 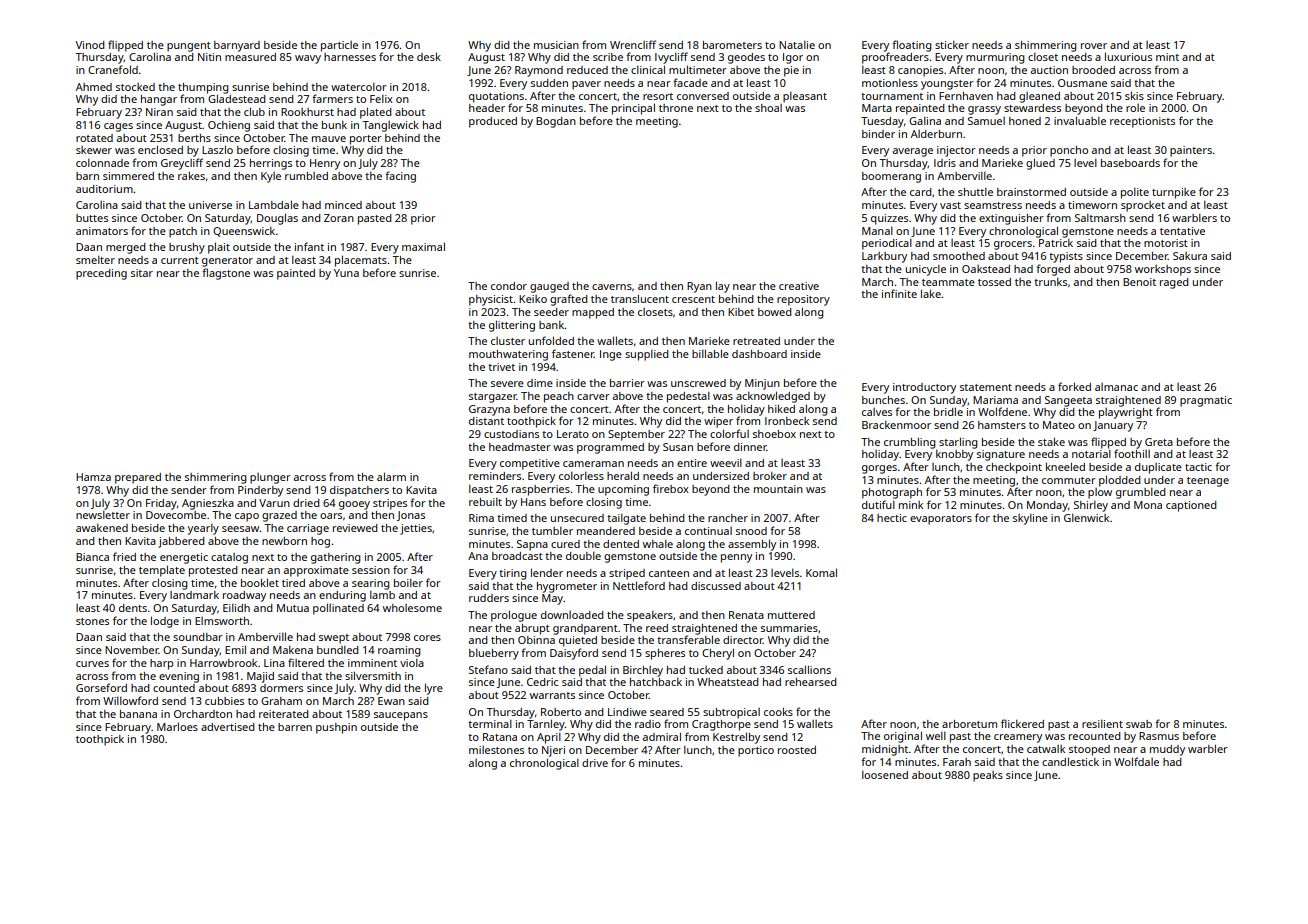 What do you see at coordinates (556, 45) in the image?
I see `musician` at bounding box center [556, 45].
